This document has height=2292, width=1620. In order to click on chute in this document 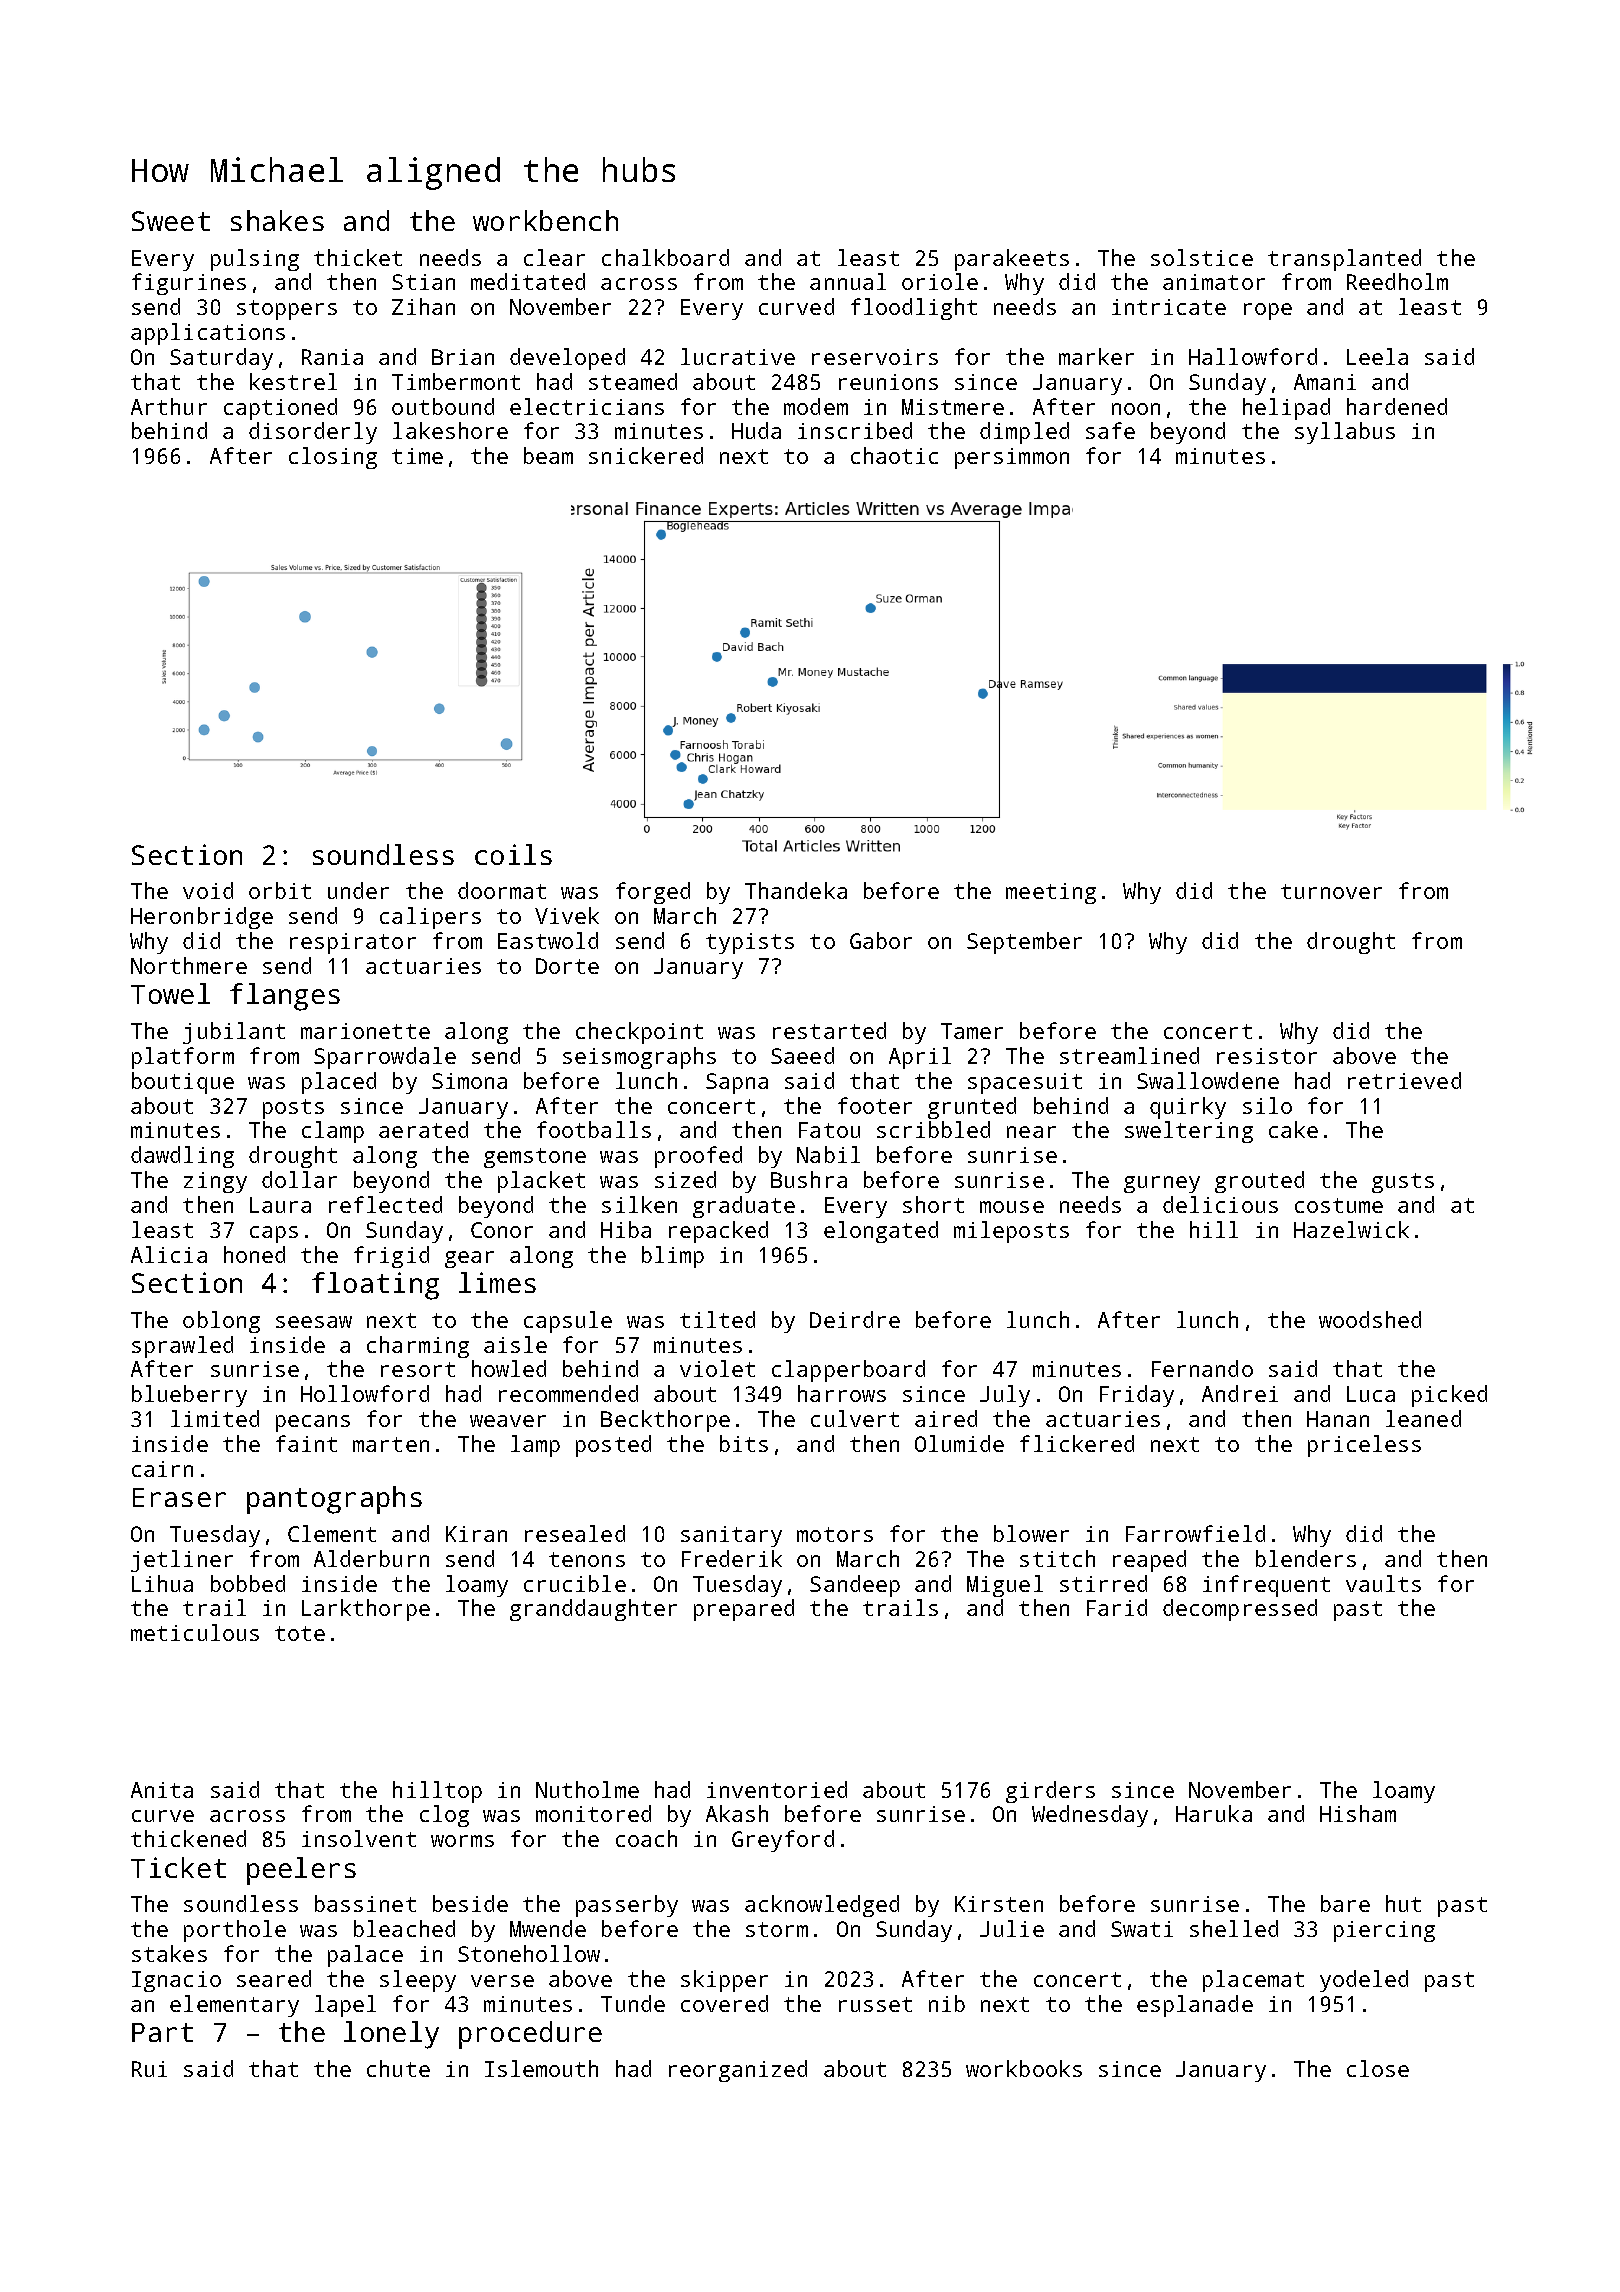, I will do `click(398, 2068)`.
